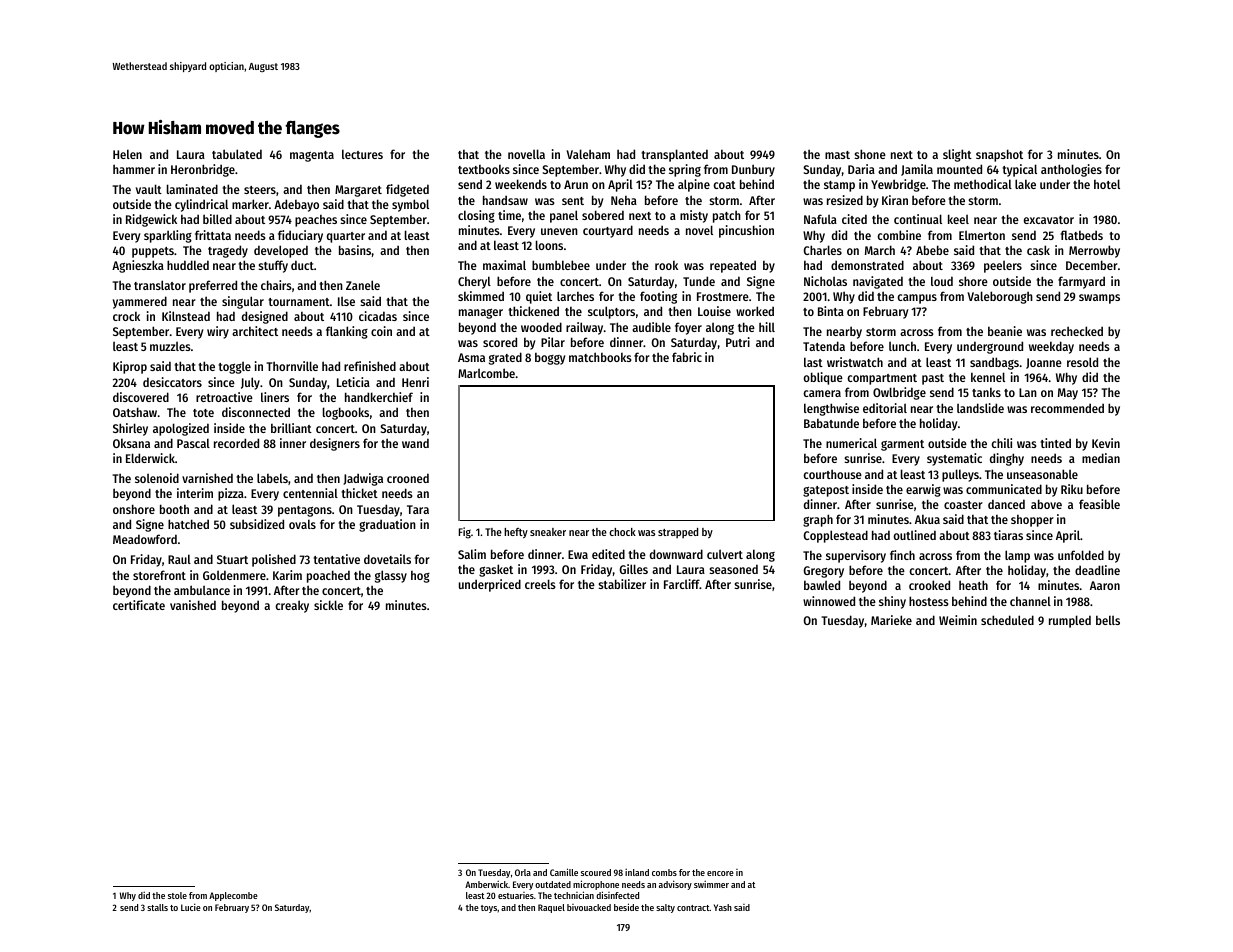  Describe the element at coordinates (191, 907) in the screenshot. I see `Lucie` at that location.
